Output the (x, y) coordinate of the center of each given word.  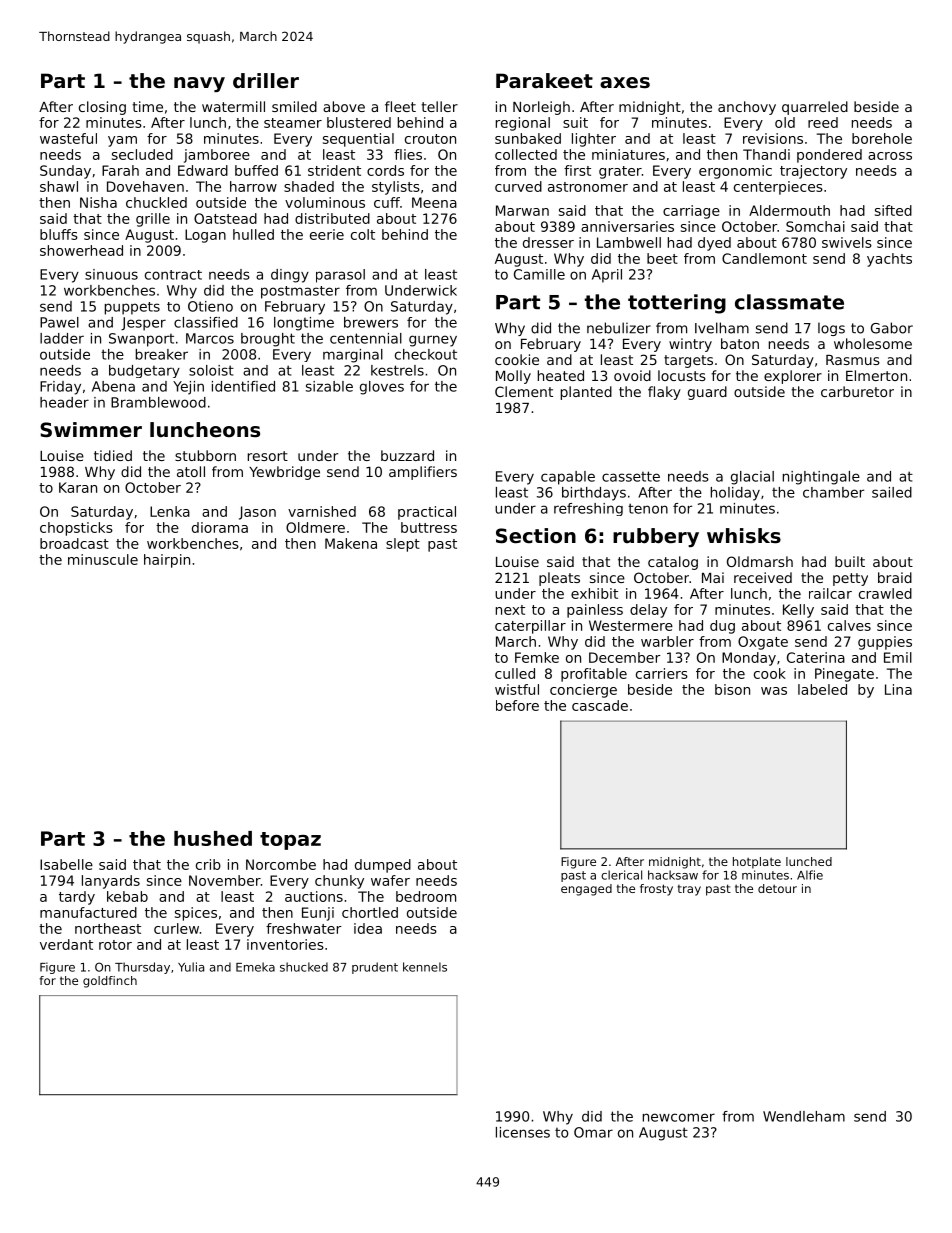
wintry (690, 345)
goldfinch (110, 982)
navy (199, 84)
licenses (523, 1132)
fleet (400, 106)
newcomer (679, 1117)
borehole (882, 138)
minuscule (103, 559)
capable (568, 478)
